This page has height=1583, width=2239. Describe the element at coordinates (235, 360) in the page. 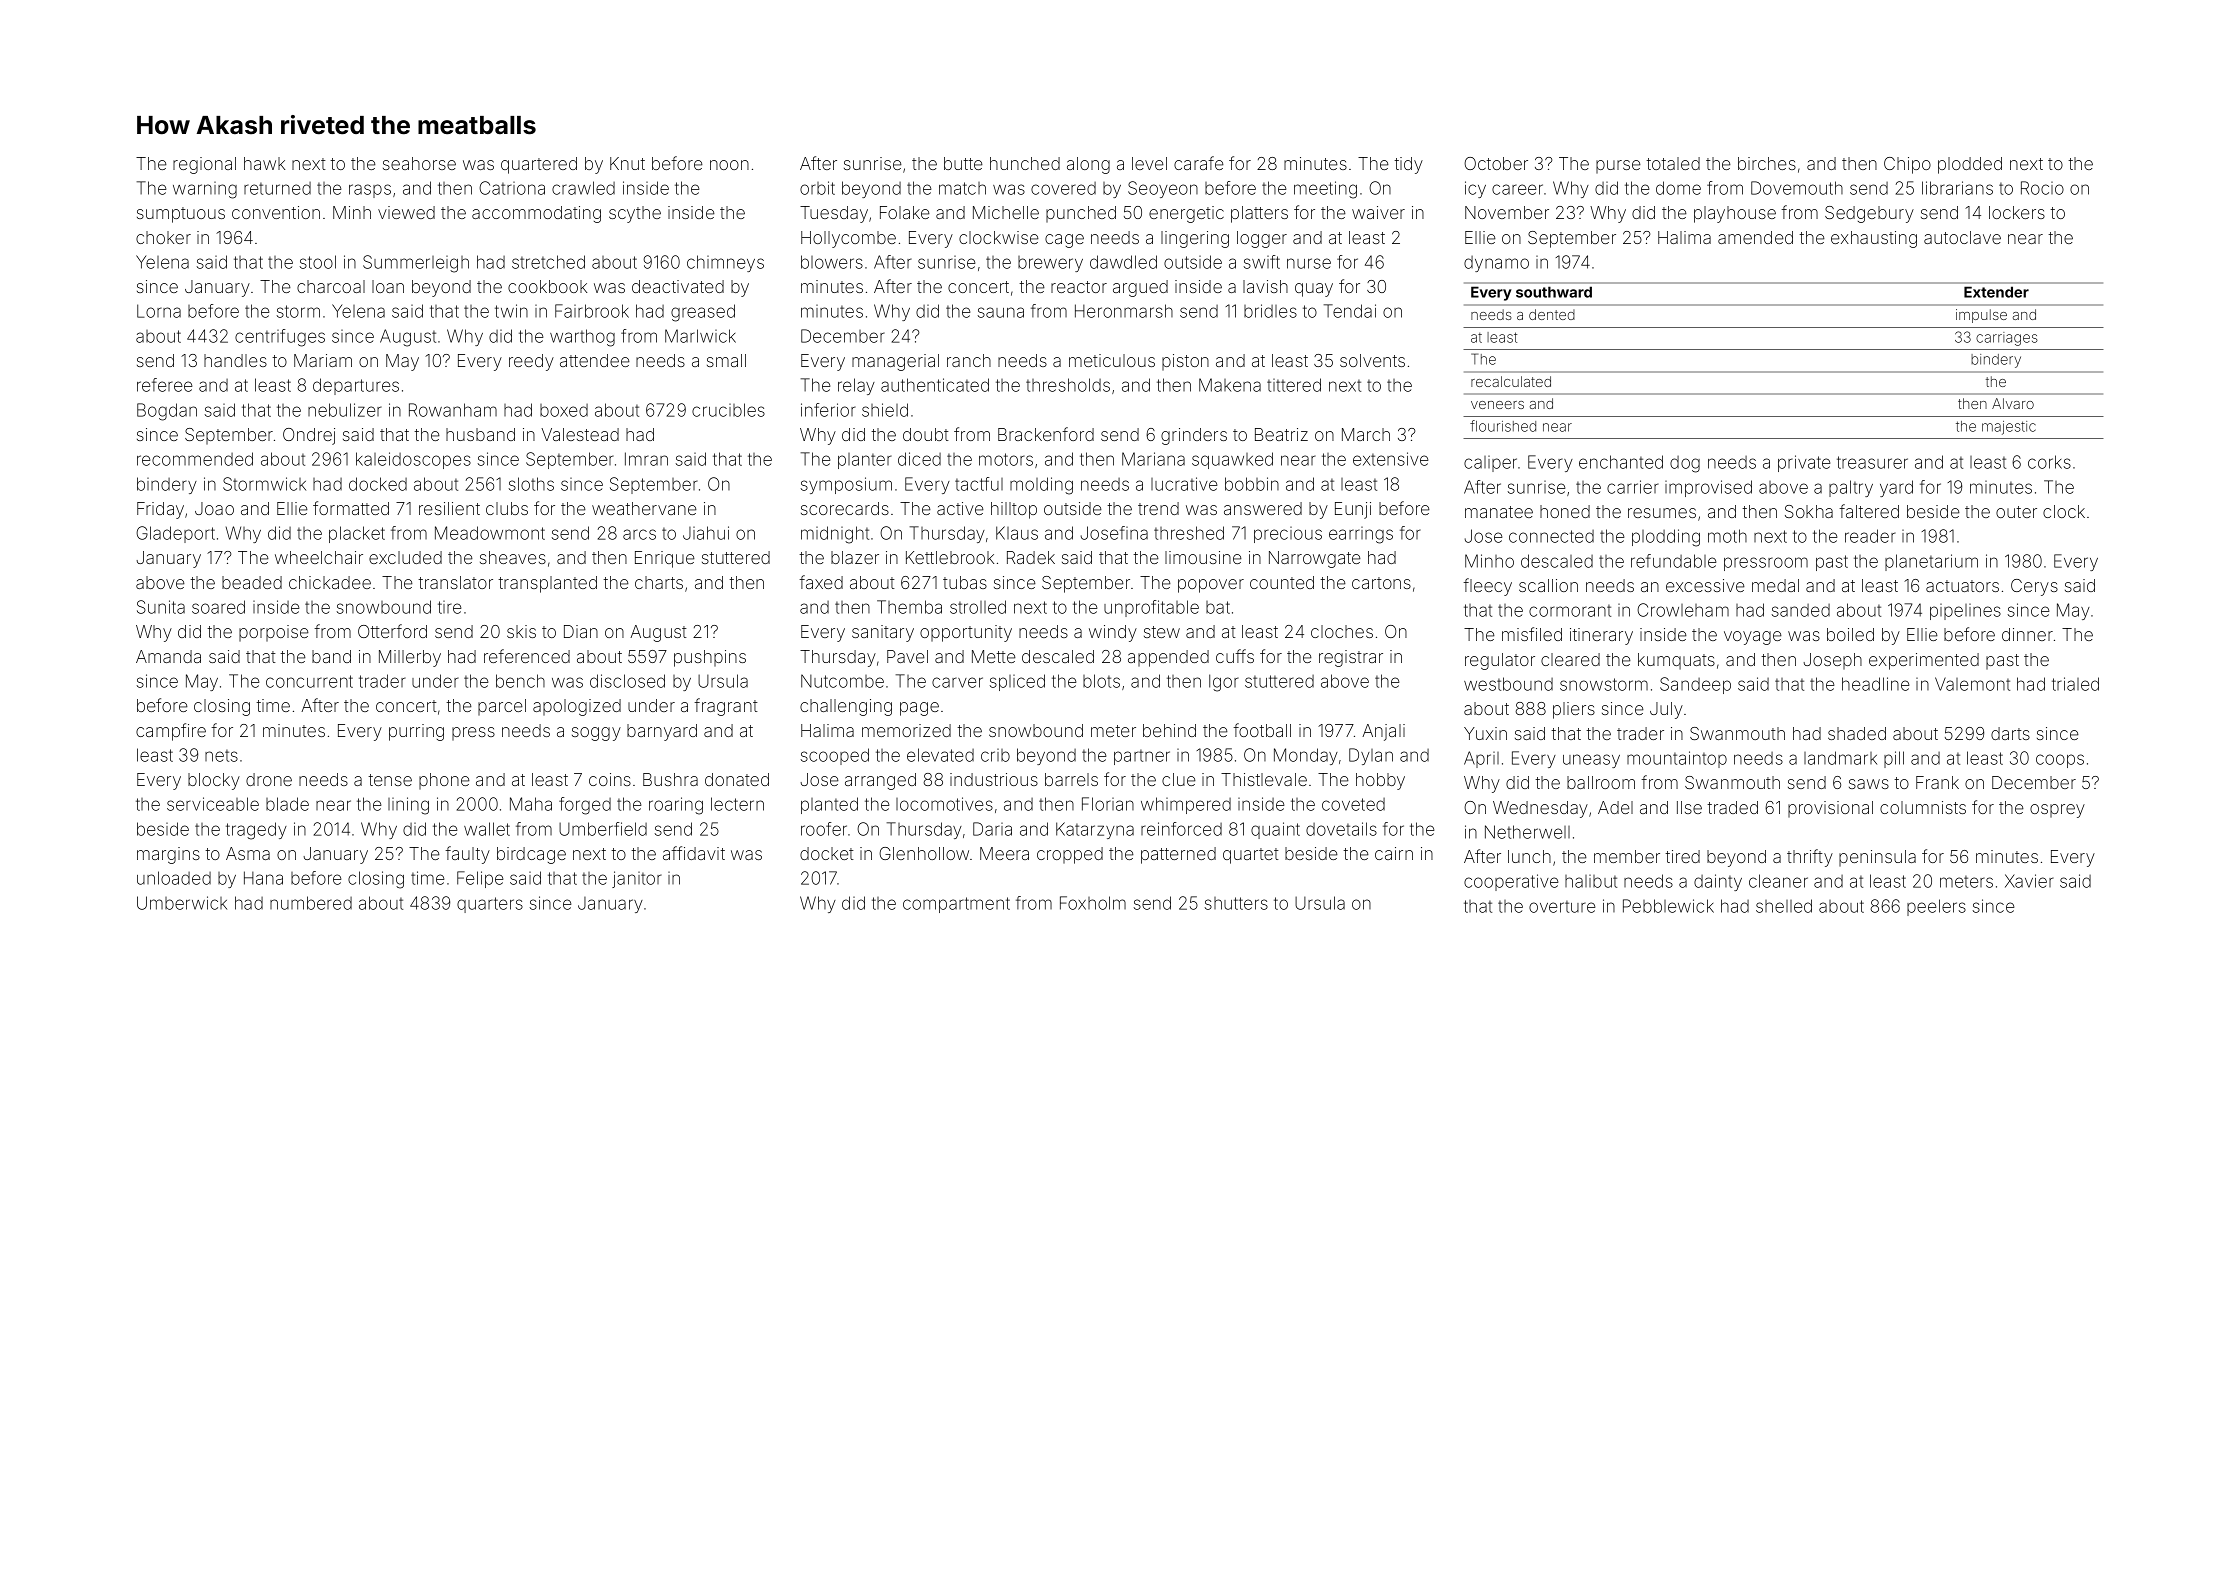

I see `handles` at that location.
